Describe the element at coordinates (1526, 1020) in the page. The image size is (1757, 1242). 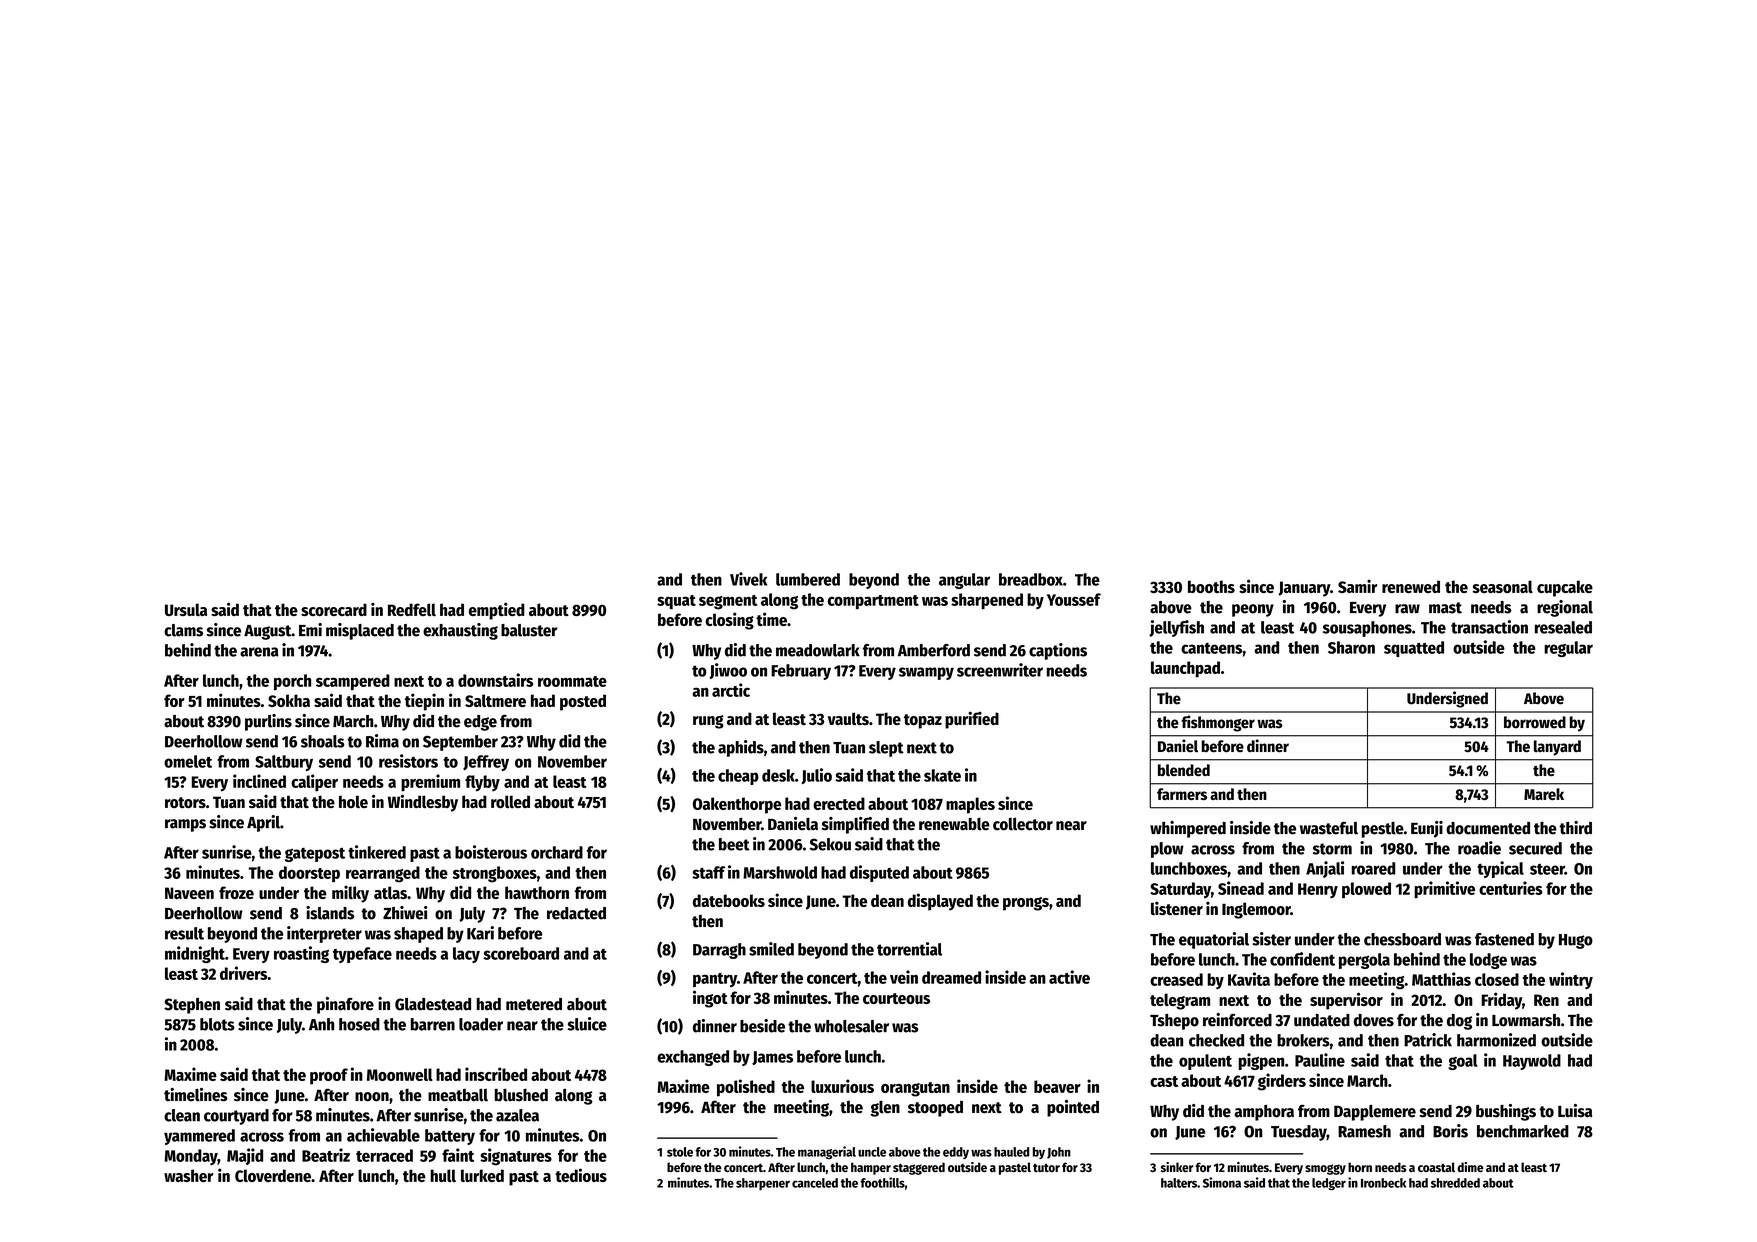
I see `Lowmarsh` at that location.
